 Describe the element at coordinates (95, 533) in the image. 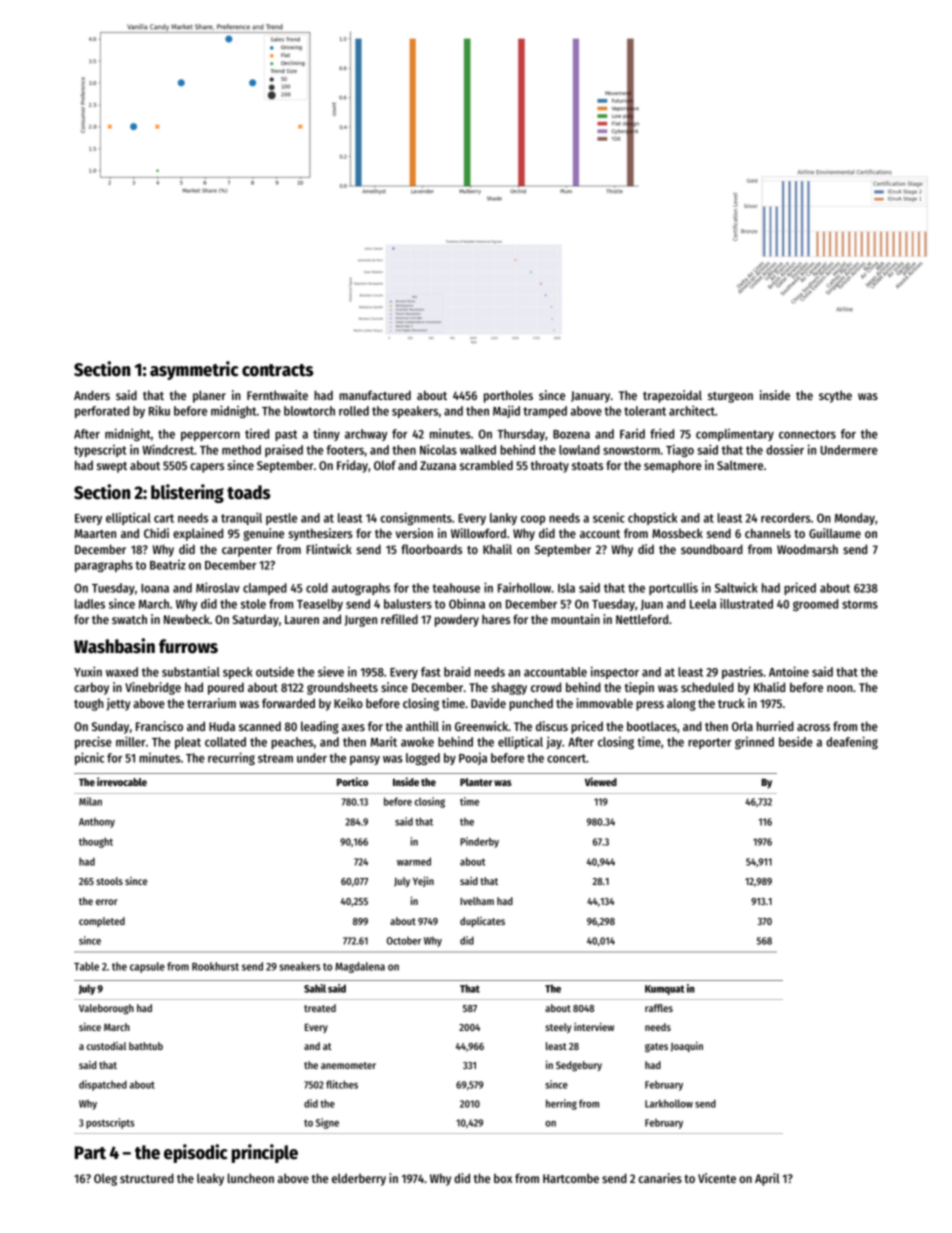

I see `Maarten` at that location.
